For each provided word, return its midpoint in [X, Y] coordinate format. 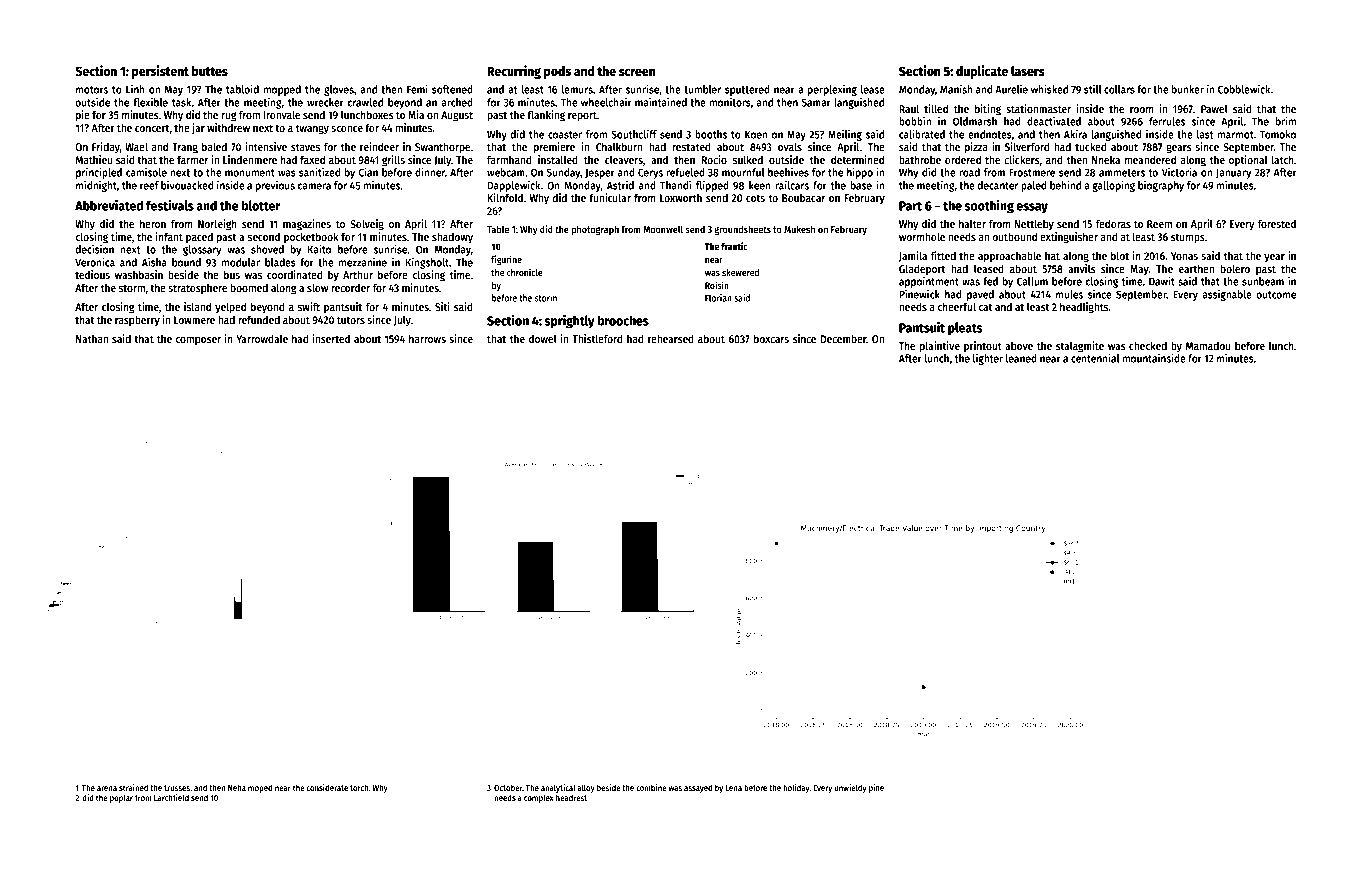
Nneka [1106, 159]
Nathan [92, 338]
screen [637, 72]
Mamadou [1208, 345]
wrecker [325, 102]
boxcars [771, 338]
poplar [121, 798]
